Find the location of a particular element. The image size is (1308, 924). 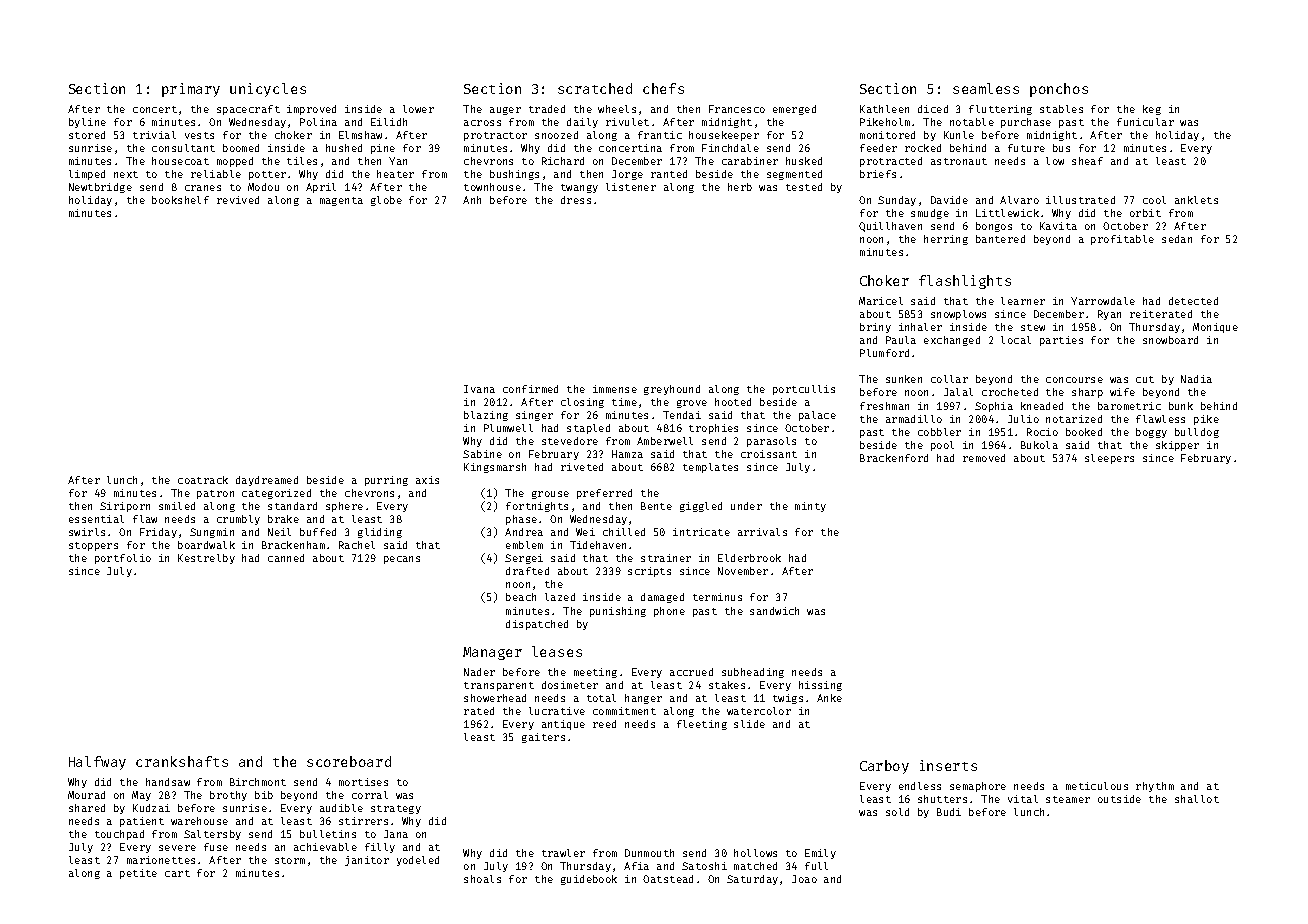

scratched is located at coordinates (595, 88).
